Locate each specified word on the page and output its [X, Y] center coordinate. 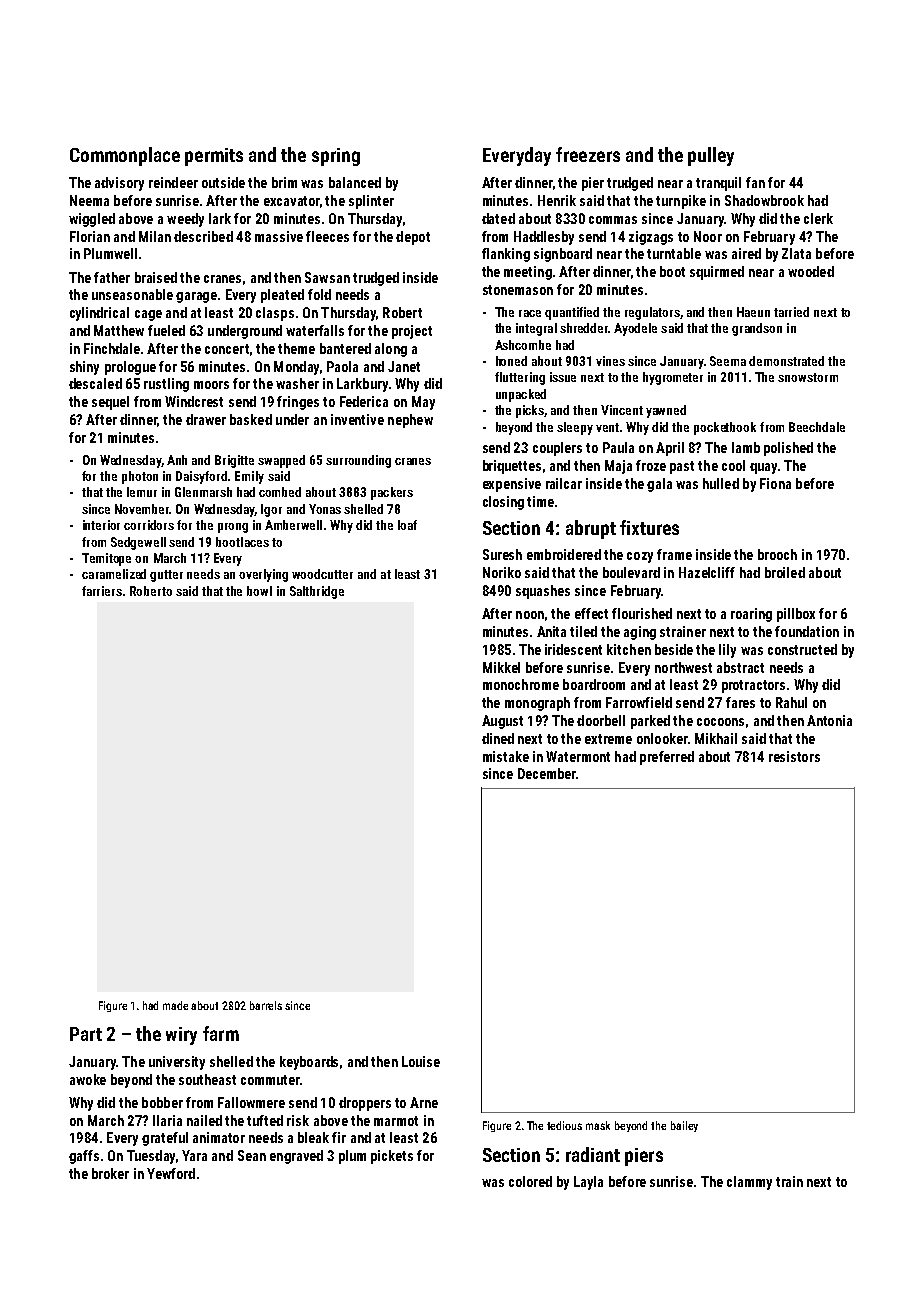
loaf [407, 525]
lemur [142, 492]
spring [336, 157]
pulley [711, 156]
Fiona [775, 483]
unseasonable [132, 294]
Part [86, 1034]
